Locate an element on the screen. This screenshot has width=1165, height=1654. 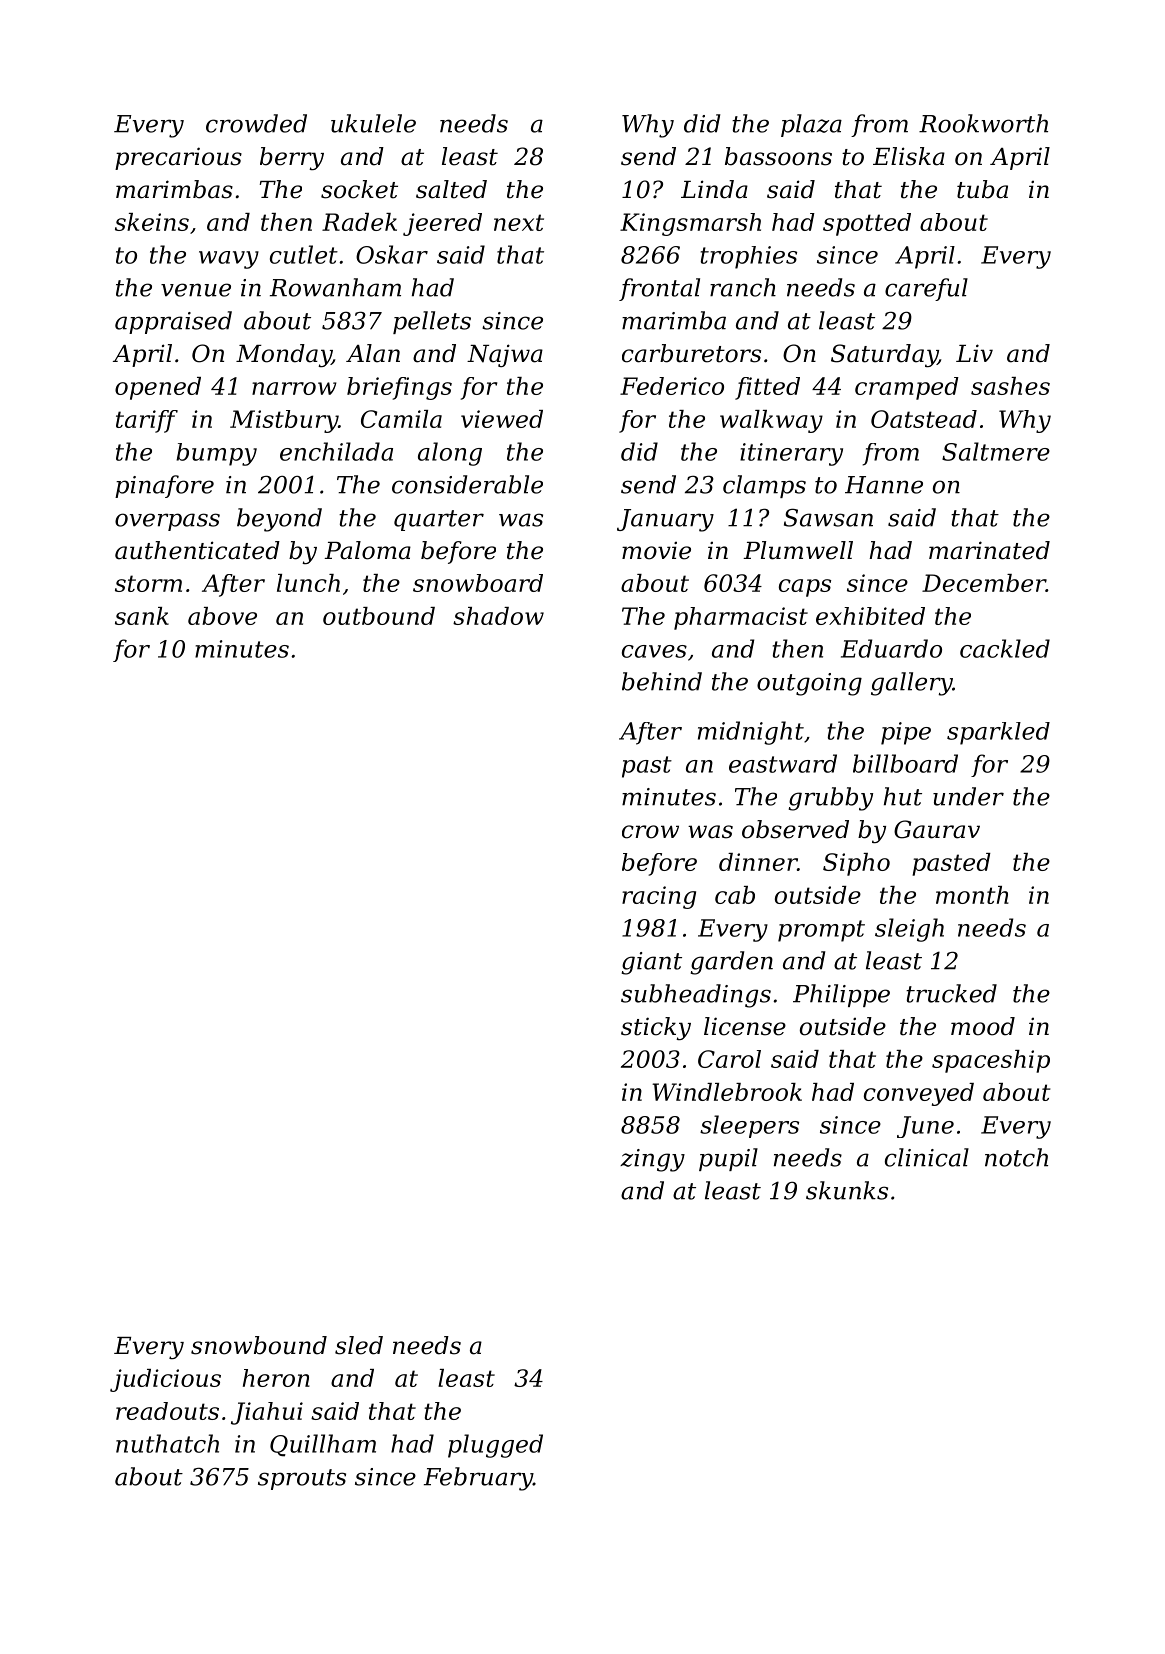
zingy is located at coordinates (652, 1160).
